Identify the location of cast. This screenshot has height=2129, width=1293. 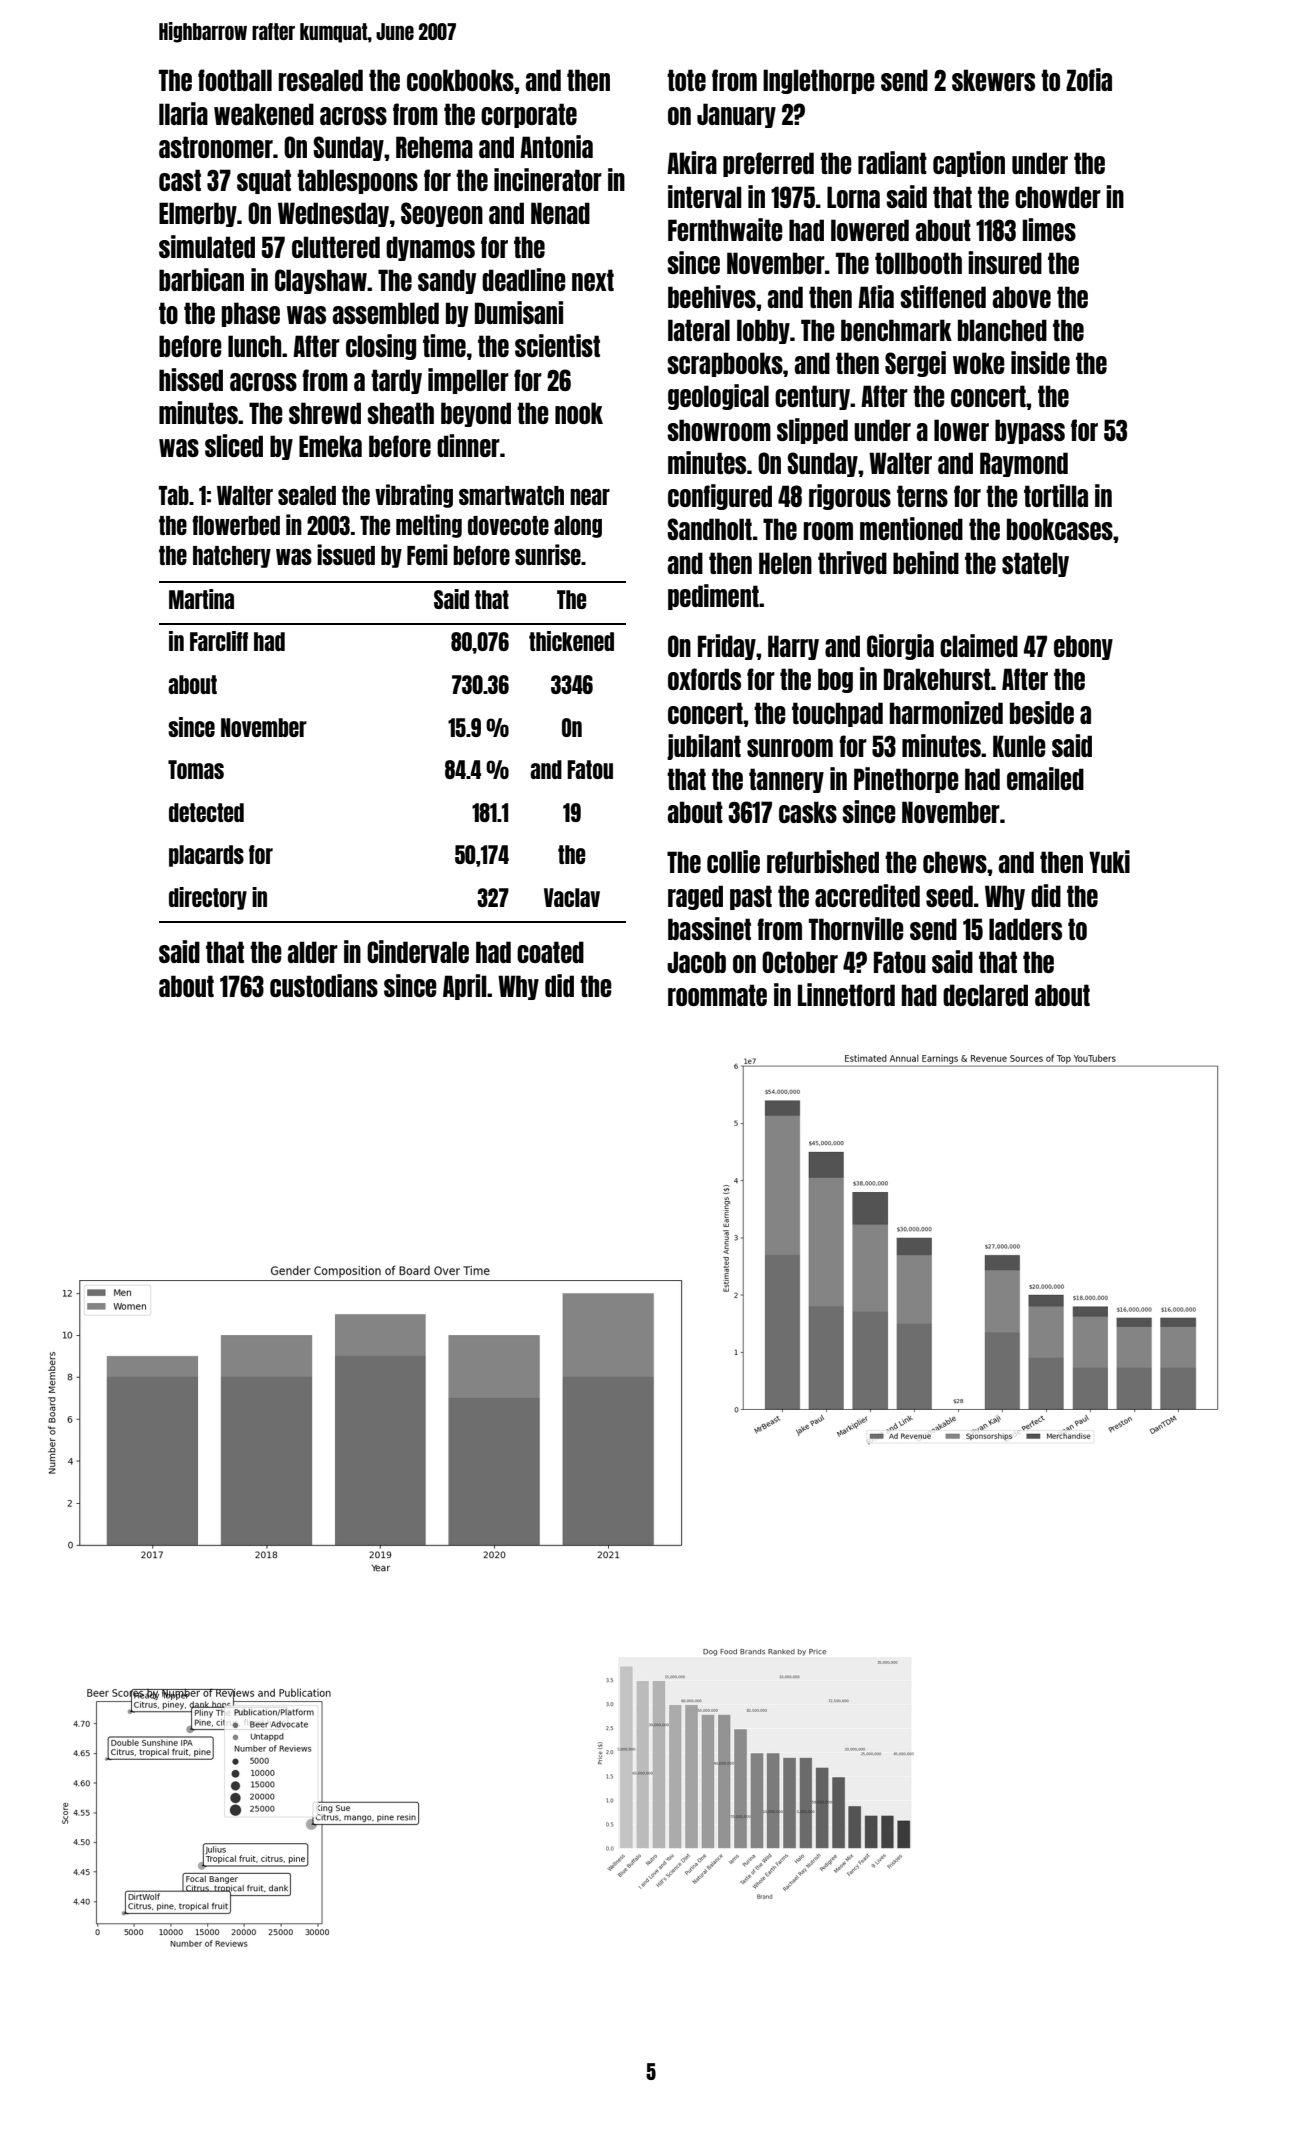
(180, 180).
